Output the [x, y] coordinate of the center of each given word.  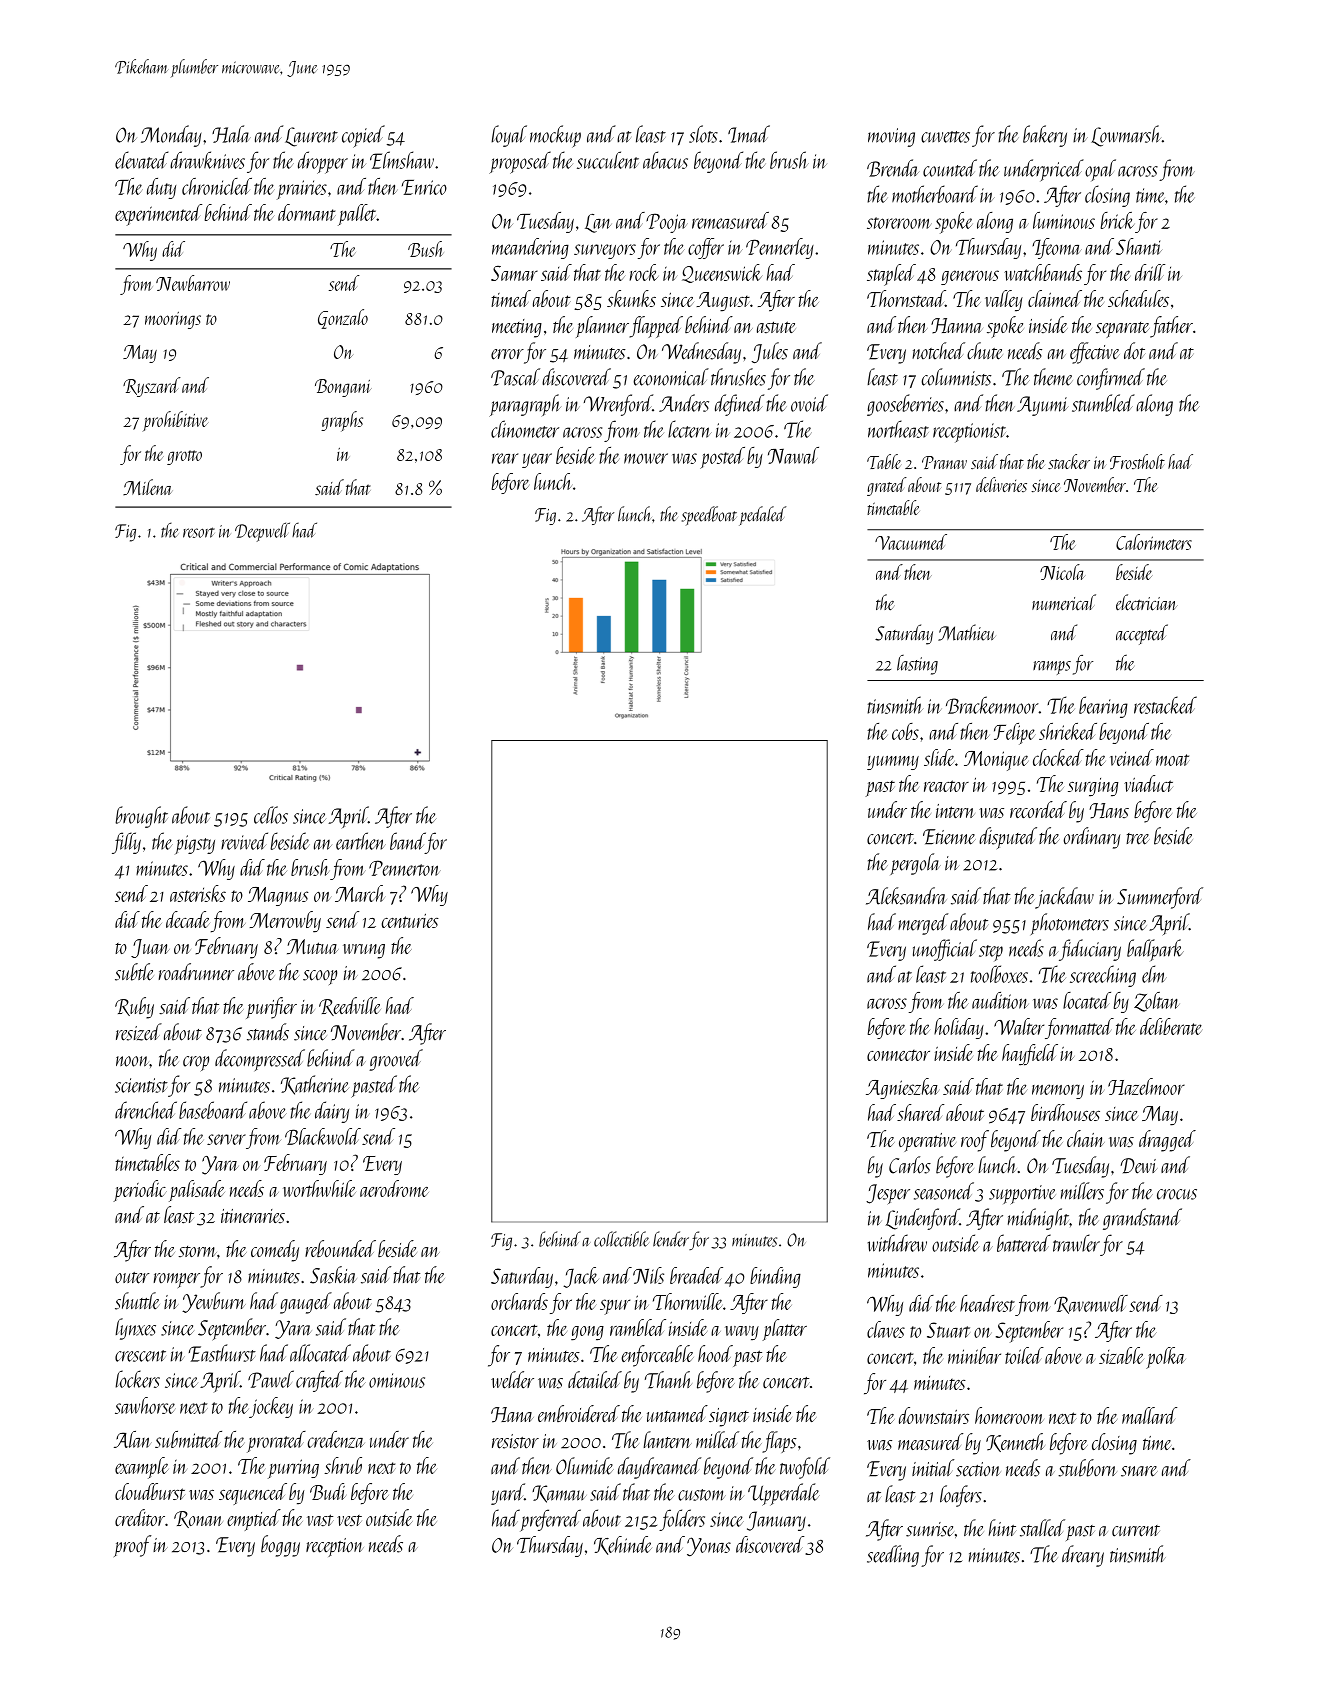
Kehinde [623, 1545]
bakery [1045, 136]
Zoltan [1156, 1002]
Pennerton [405, 868]
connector [898, 1055]
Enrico [424, 187]
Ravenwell [1091, 1304]
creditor [140, 1517]
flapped [656, 327]
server [226, 1139]
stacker [1069, 461]
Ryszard [152, 387]
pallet [357, 215]
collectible [621, 1239]
